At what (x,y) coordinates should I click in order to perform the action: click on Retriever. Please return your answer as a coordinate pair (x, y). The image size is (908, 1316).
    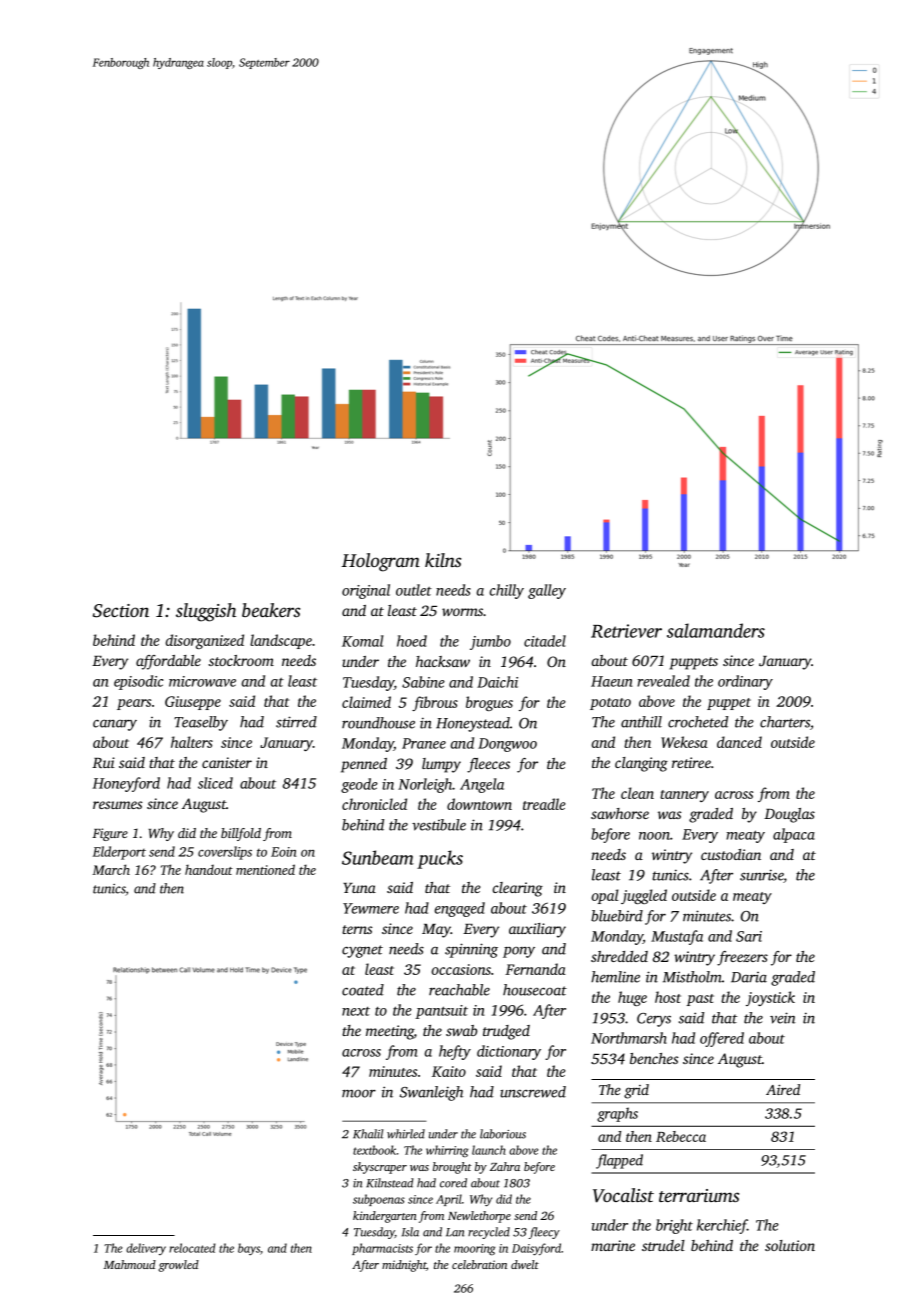
    Looking at the image, I should click on (626, 631).
